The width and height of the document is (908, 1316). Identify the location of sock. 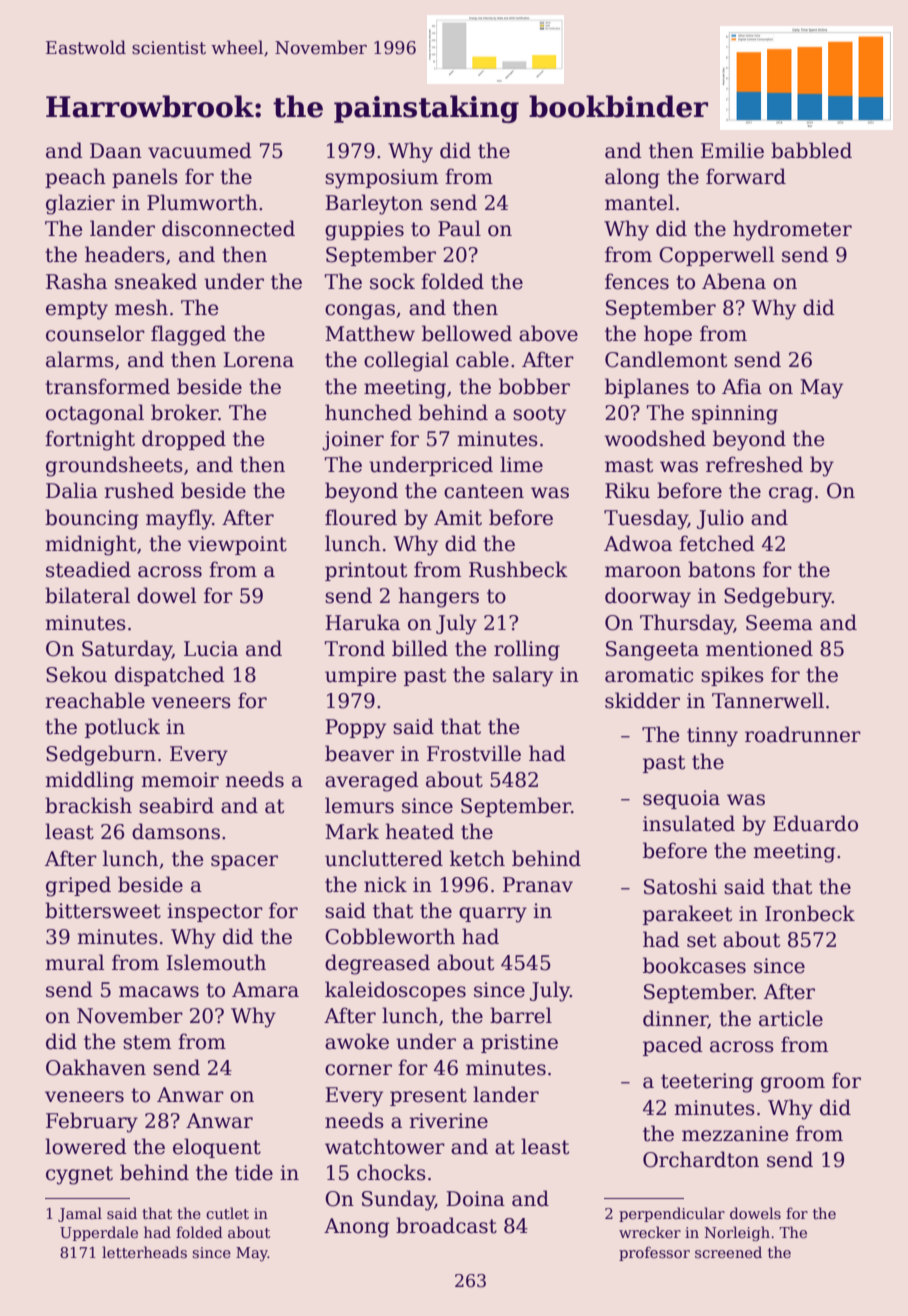
(392, 281).
